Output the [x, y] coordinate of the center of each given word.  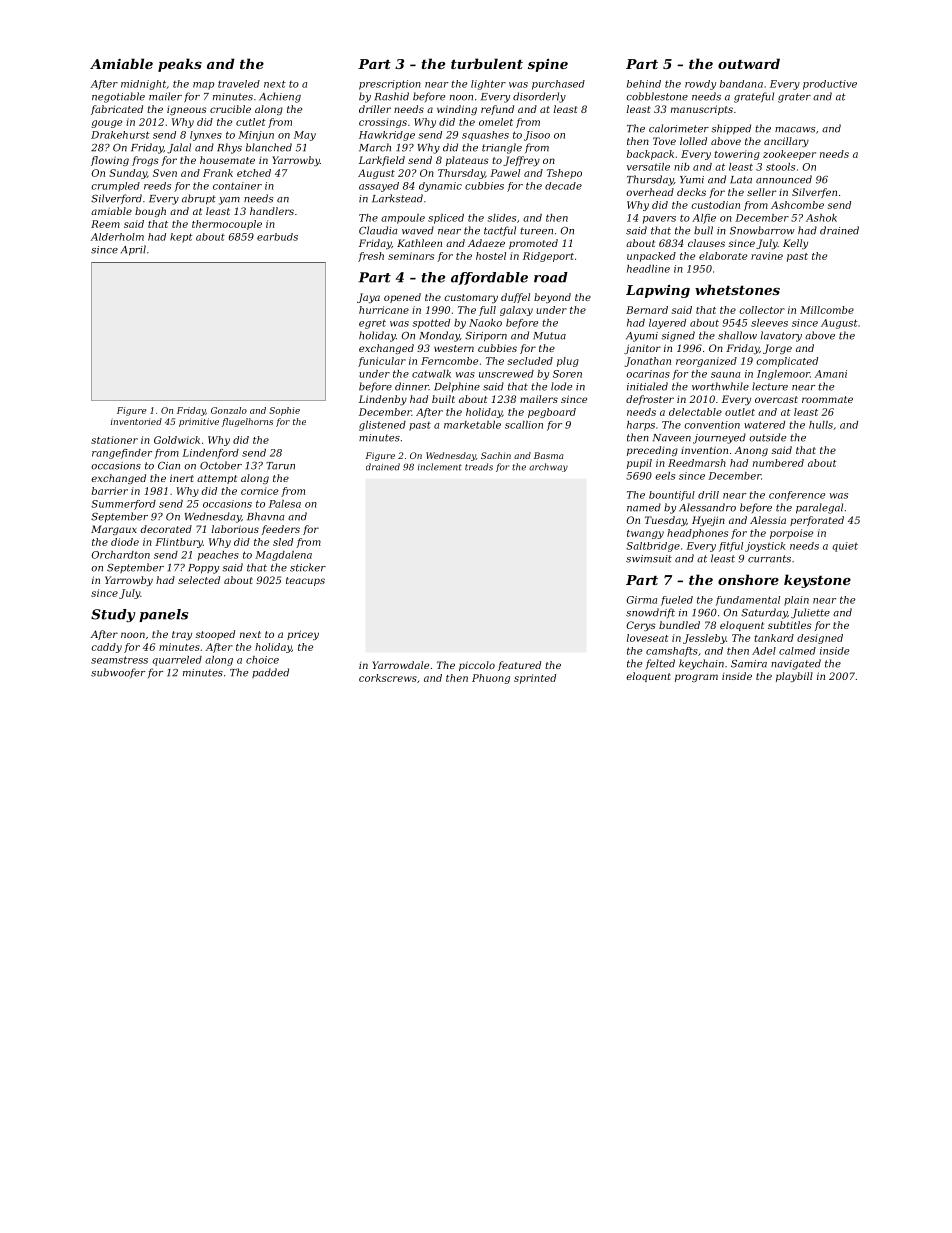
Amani [831, 374]
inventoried [136, 421]
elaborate [723, 256]
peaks [180, 65]
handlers [272, 211]
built [443, 399]
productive [830, 85]
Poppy [203, 569]
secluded [530, 361]
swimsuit [649, 559]
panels [163, 615]
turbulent [487, 63]
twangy [645, 534]
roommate [827, 399]
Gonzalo [229, 410]
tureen [536, 231]
